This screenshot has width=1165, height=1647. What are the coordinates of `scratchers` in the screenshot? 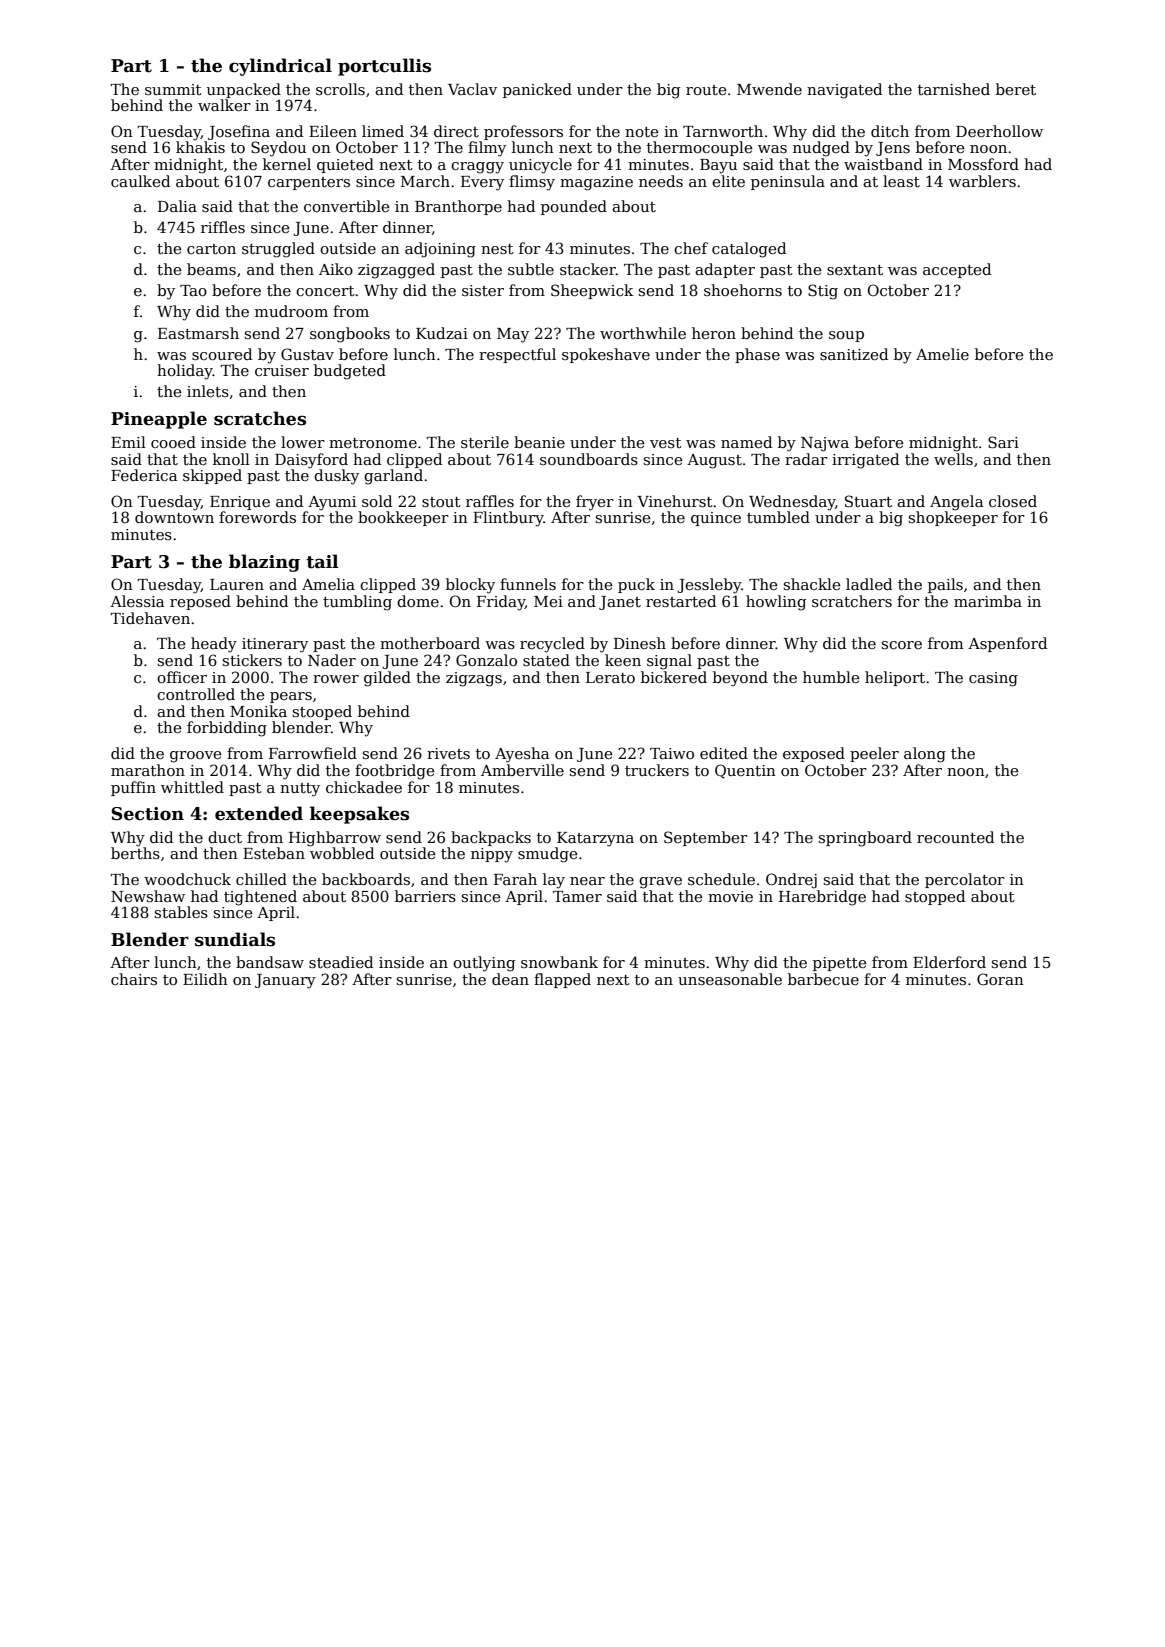 It's located at (852, 601).
